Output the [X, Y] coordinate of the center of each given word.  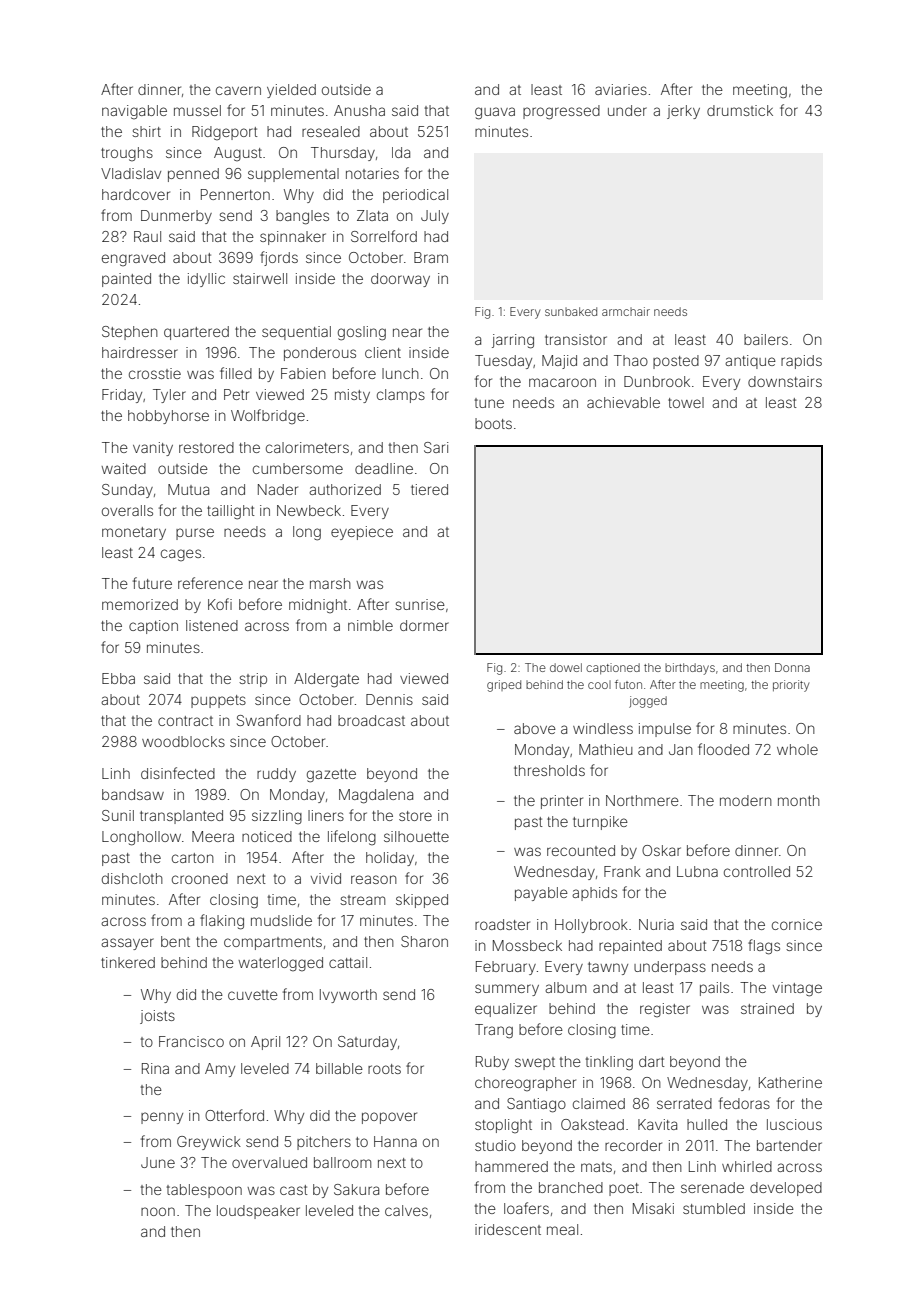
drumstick [740, 110]
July [435, 217]
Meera [213, 836]
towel [686, 402]
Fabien [303, 373]
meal [562, 1229]
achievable [623, 402]
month [799, 800]
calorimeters [307, 447]
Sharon [424, 941]
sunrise [420, 604]
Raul [147, 236]
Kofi [220, 604]
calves [406, 1210]
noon [158, 1211]
